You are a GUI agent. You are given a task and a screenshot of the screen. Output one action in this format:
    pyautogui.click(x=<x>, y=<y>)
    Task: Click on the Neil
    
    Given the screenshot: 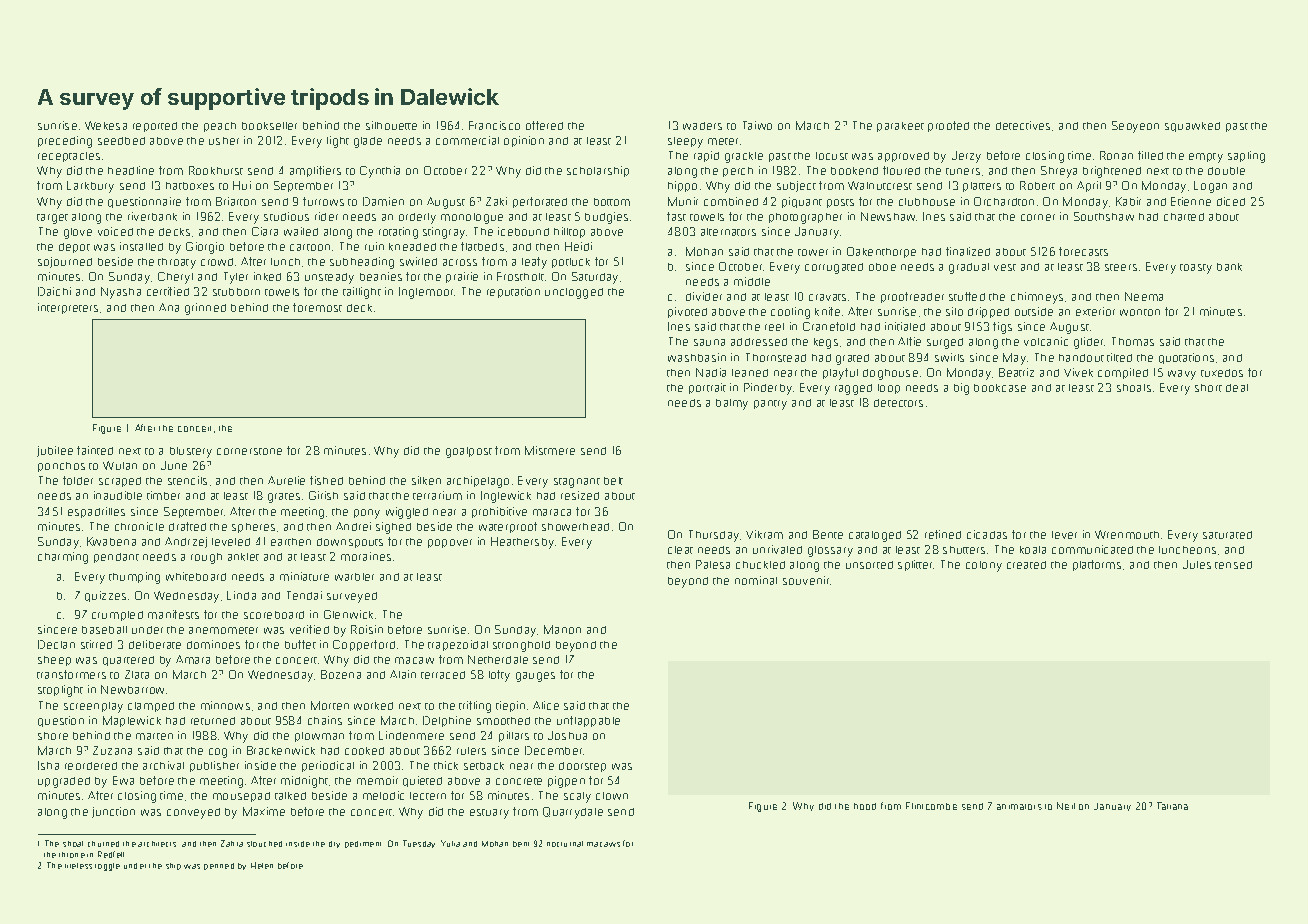 What is the action you would take?
    pyautogui.click(x=1066, y=806)
